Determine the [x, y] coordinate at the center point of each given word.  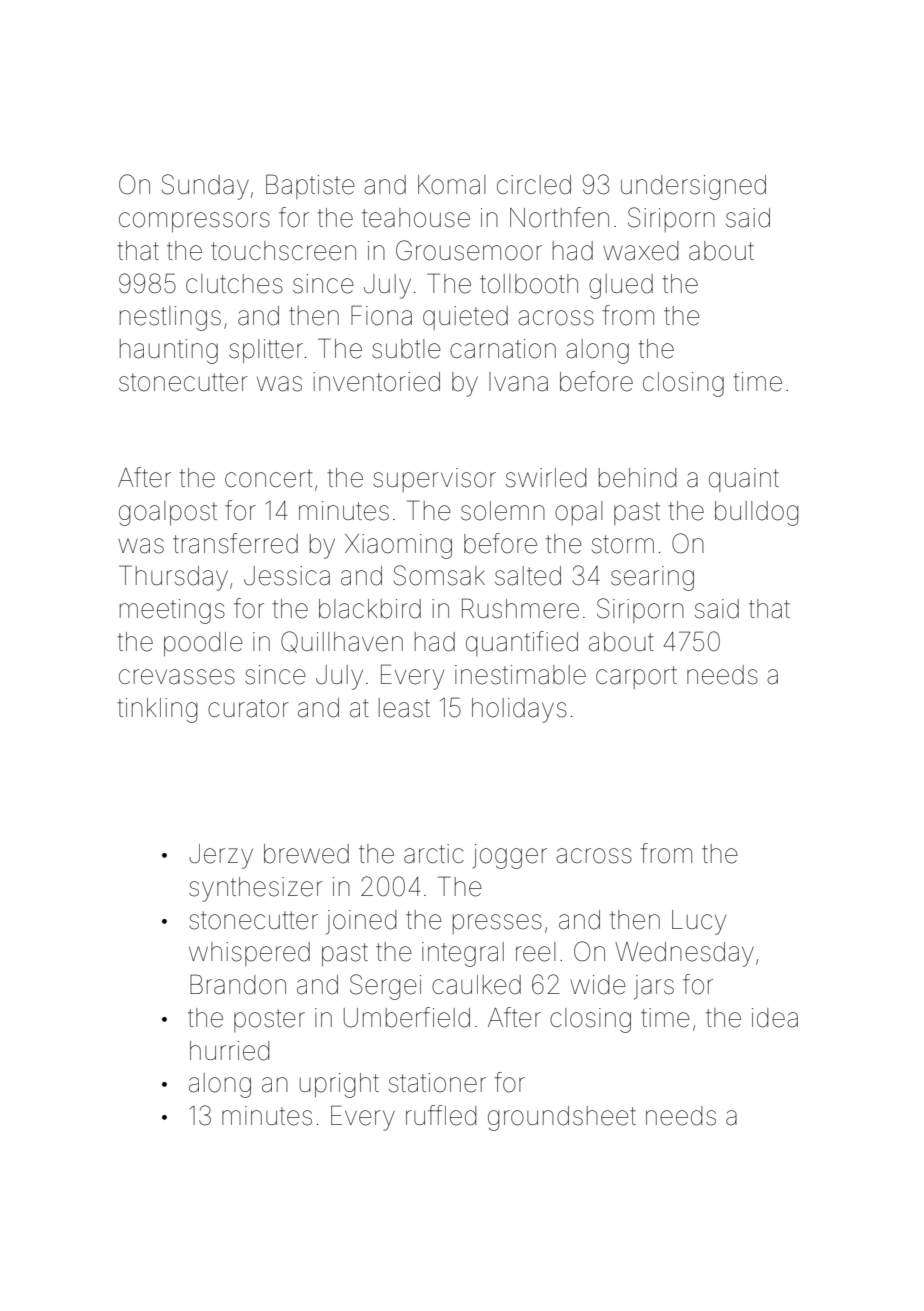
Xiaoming [398, 546]
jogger [509, 856]
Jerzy [221, 856]
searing [652, 578]
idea [775, 1018]
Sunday [205, 187]
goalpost [168, 513]
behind [637, 478]
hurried [229, 1051]
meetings [172, 611]
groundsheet [562, 1118]
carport [636, 677]
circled [534, 185]
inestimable [520, 675]
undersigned [693, 187]
